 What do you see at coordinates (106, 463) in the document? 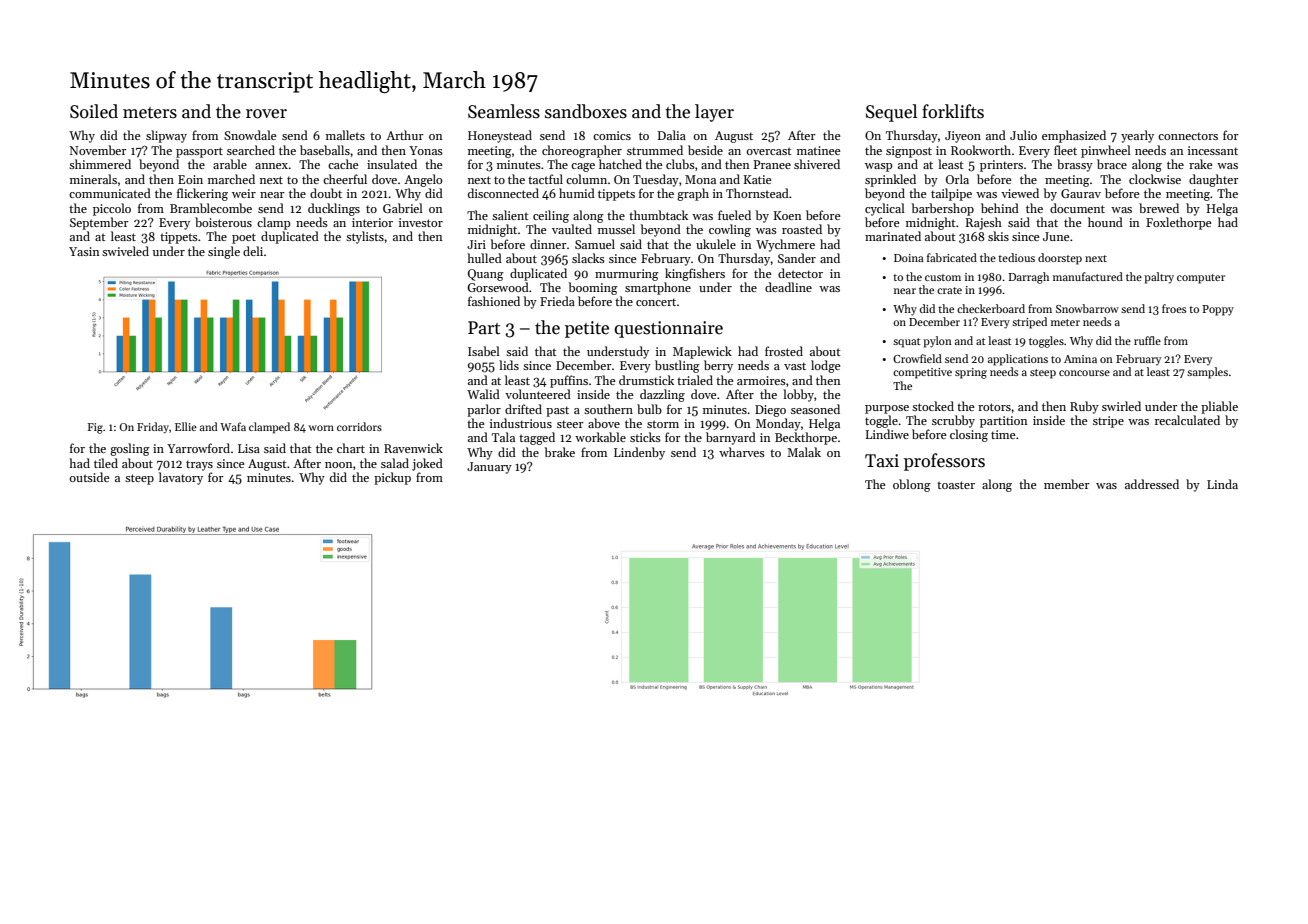
I see `tiled` at bounding box center [106, 463].
